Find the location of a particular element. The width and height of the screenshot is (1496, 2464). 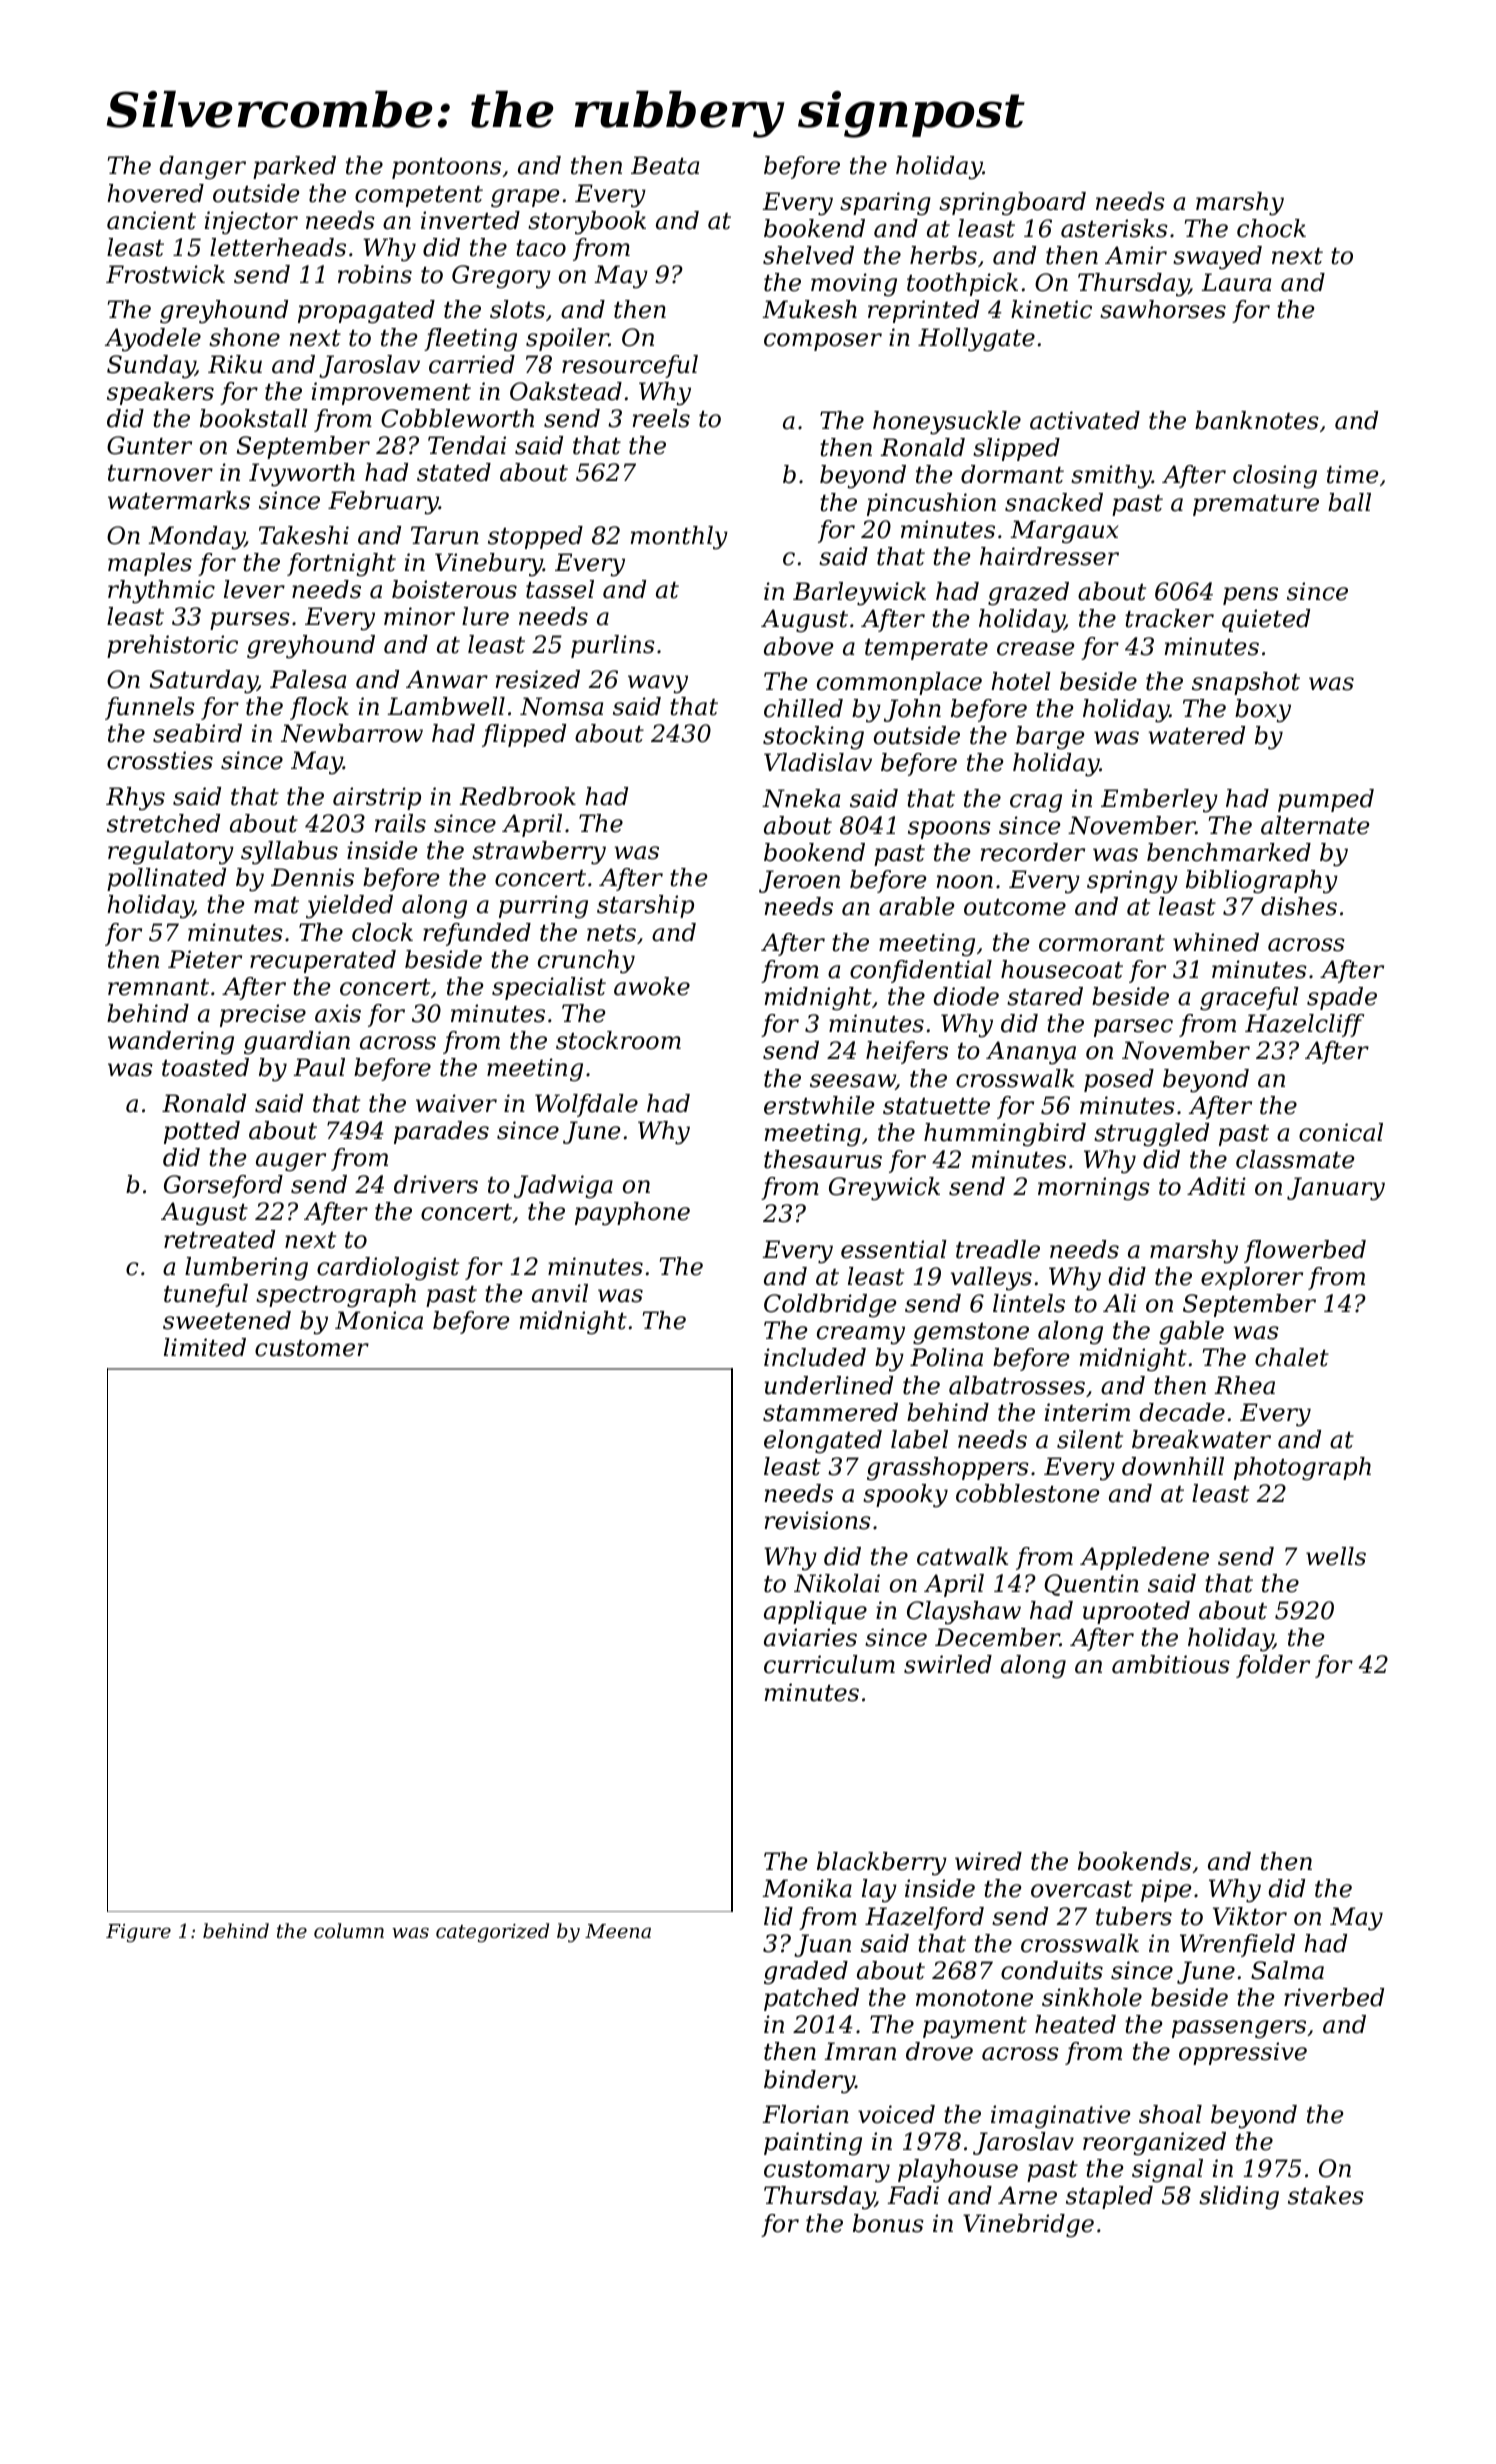

yielded is located at coordinates (349, 907).
